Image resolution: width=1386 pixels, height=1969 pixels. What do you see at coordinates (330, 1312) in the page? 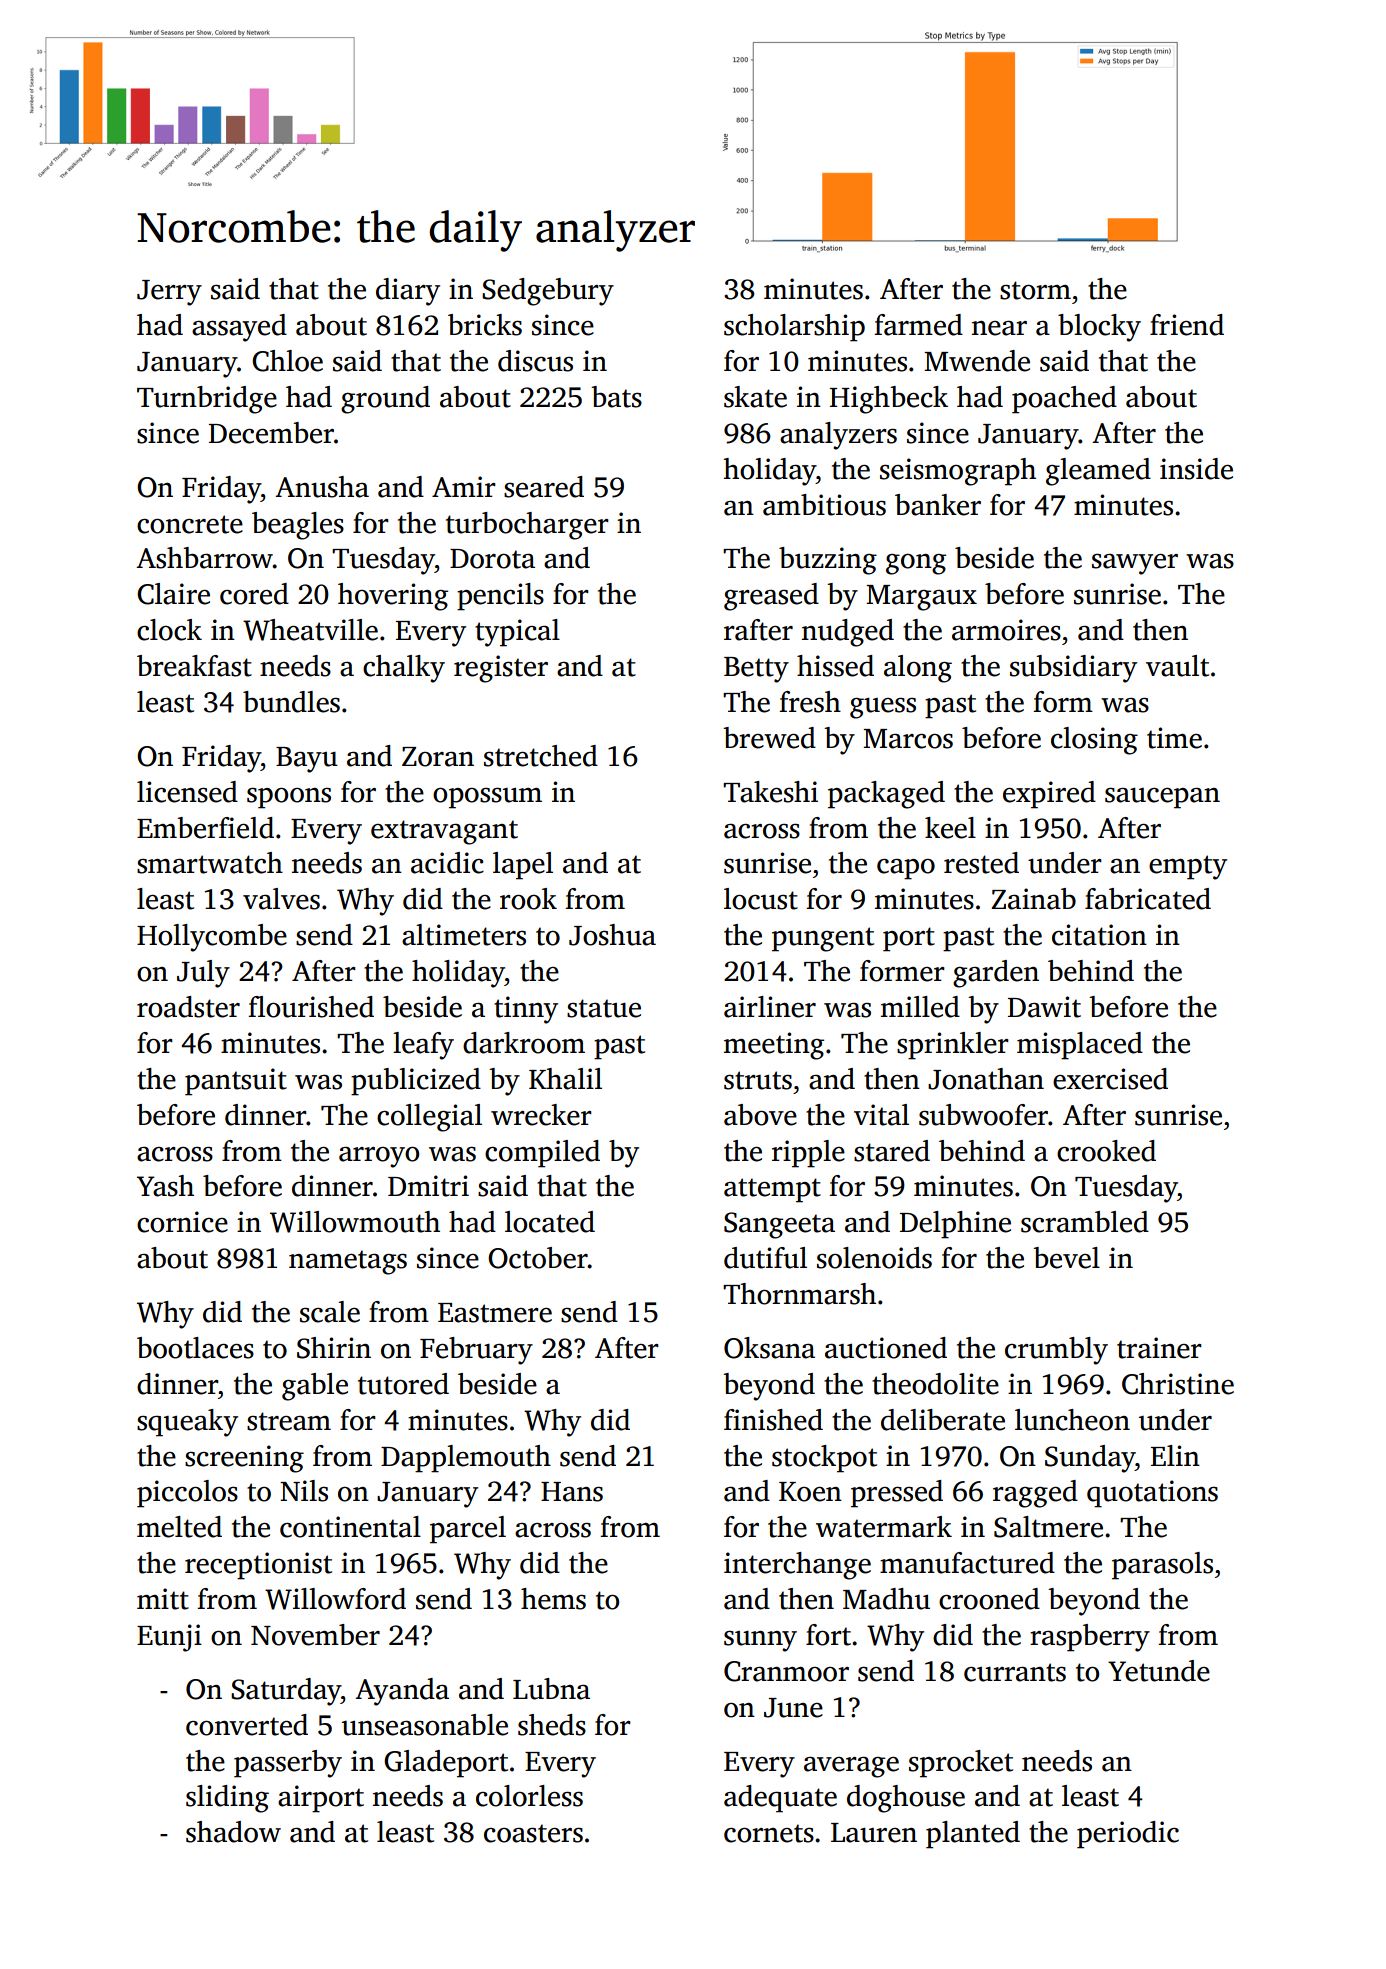
I see `scale` at bounding box center [330, 1312].
